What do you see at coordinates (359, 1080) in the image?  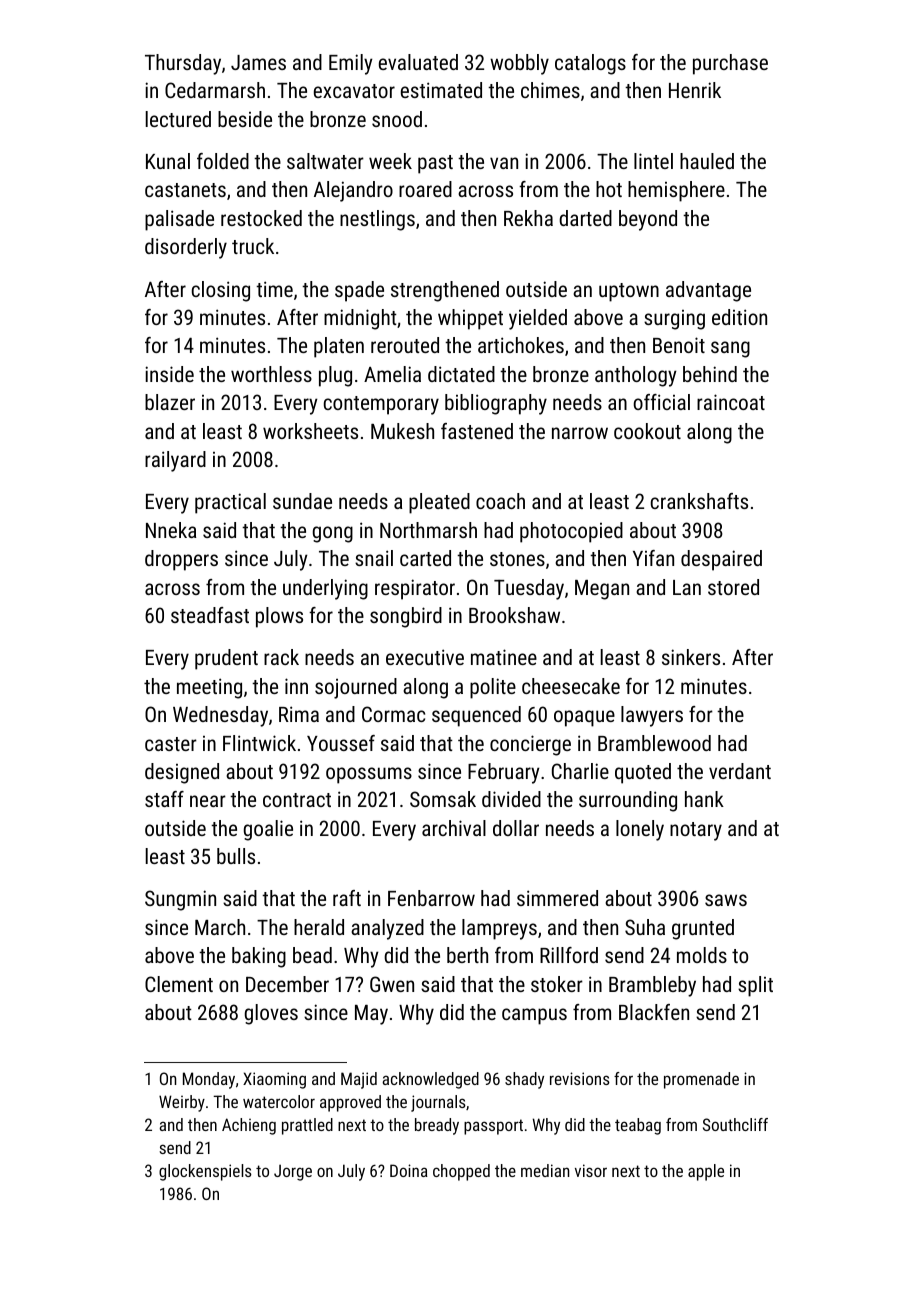 I see `Majid` at bounding box center [359, 1080].
